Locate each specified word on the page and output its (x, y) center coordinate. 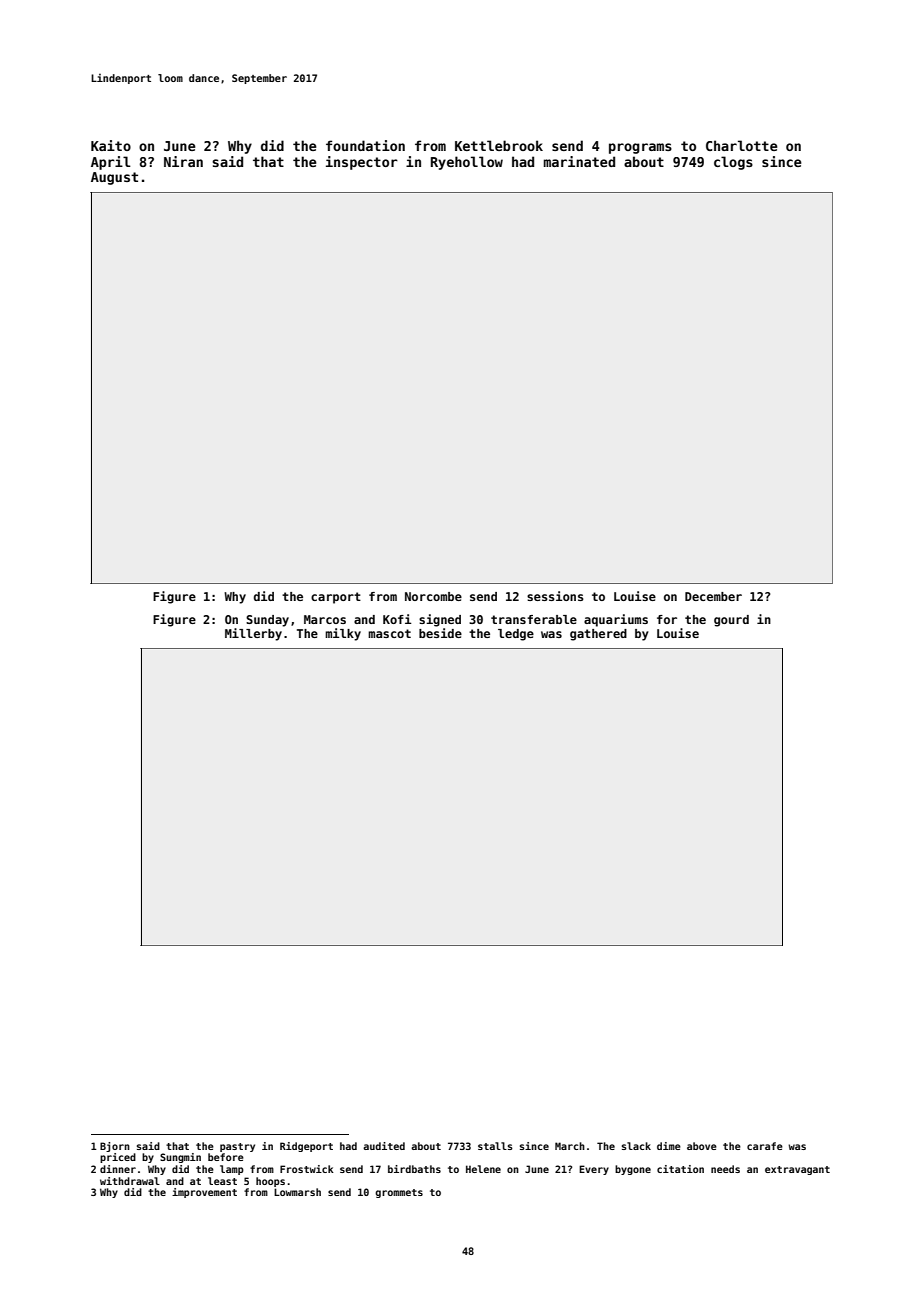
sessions (555, 596)
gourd (731, 621)
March (570, 1146)
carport (336, 598)
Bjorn (115, 1147)
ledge (516, 635)
